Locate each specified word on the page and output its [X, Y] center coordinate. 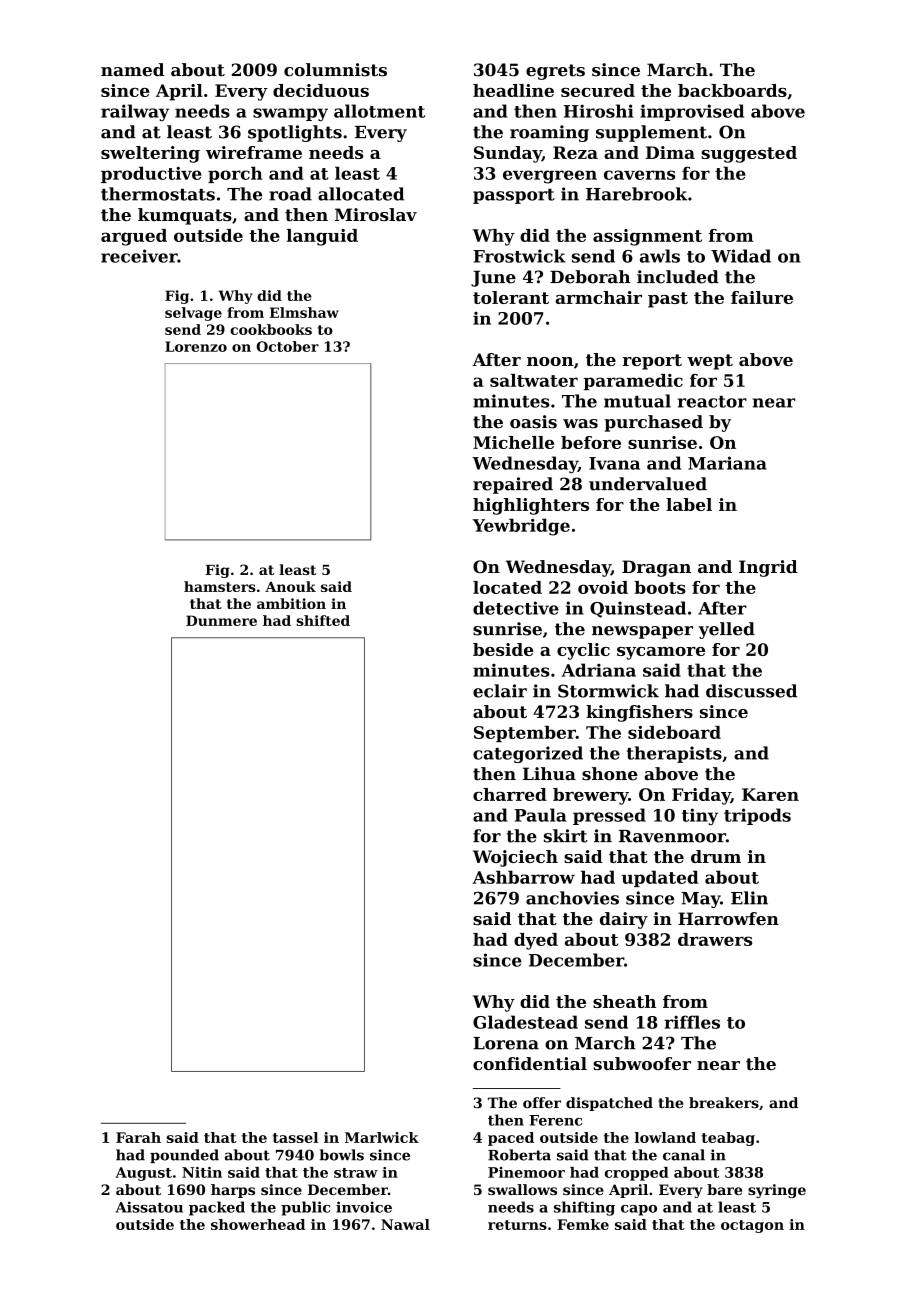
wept [710, 362]
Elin [749, 898]
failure [762, 297]
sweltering [150, 154]
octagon [752, 1226]
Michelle [513, 442]
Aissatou [149, 1207]
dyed [536, 941]
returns [517, 1225]
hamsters [220, 586]
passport [514, 196]
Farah [138, 1137]
